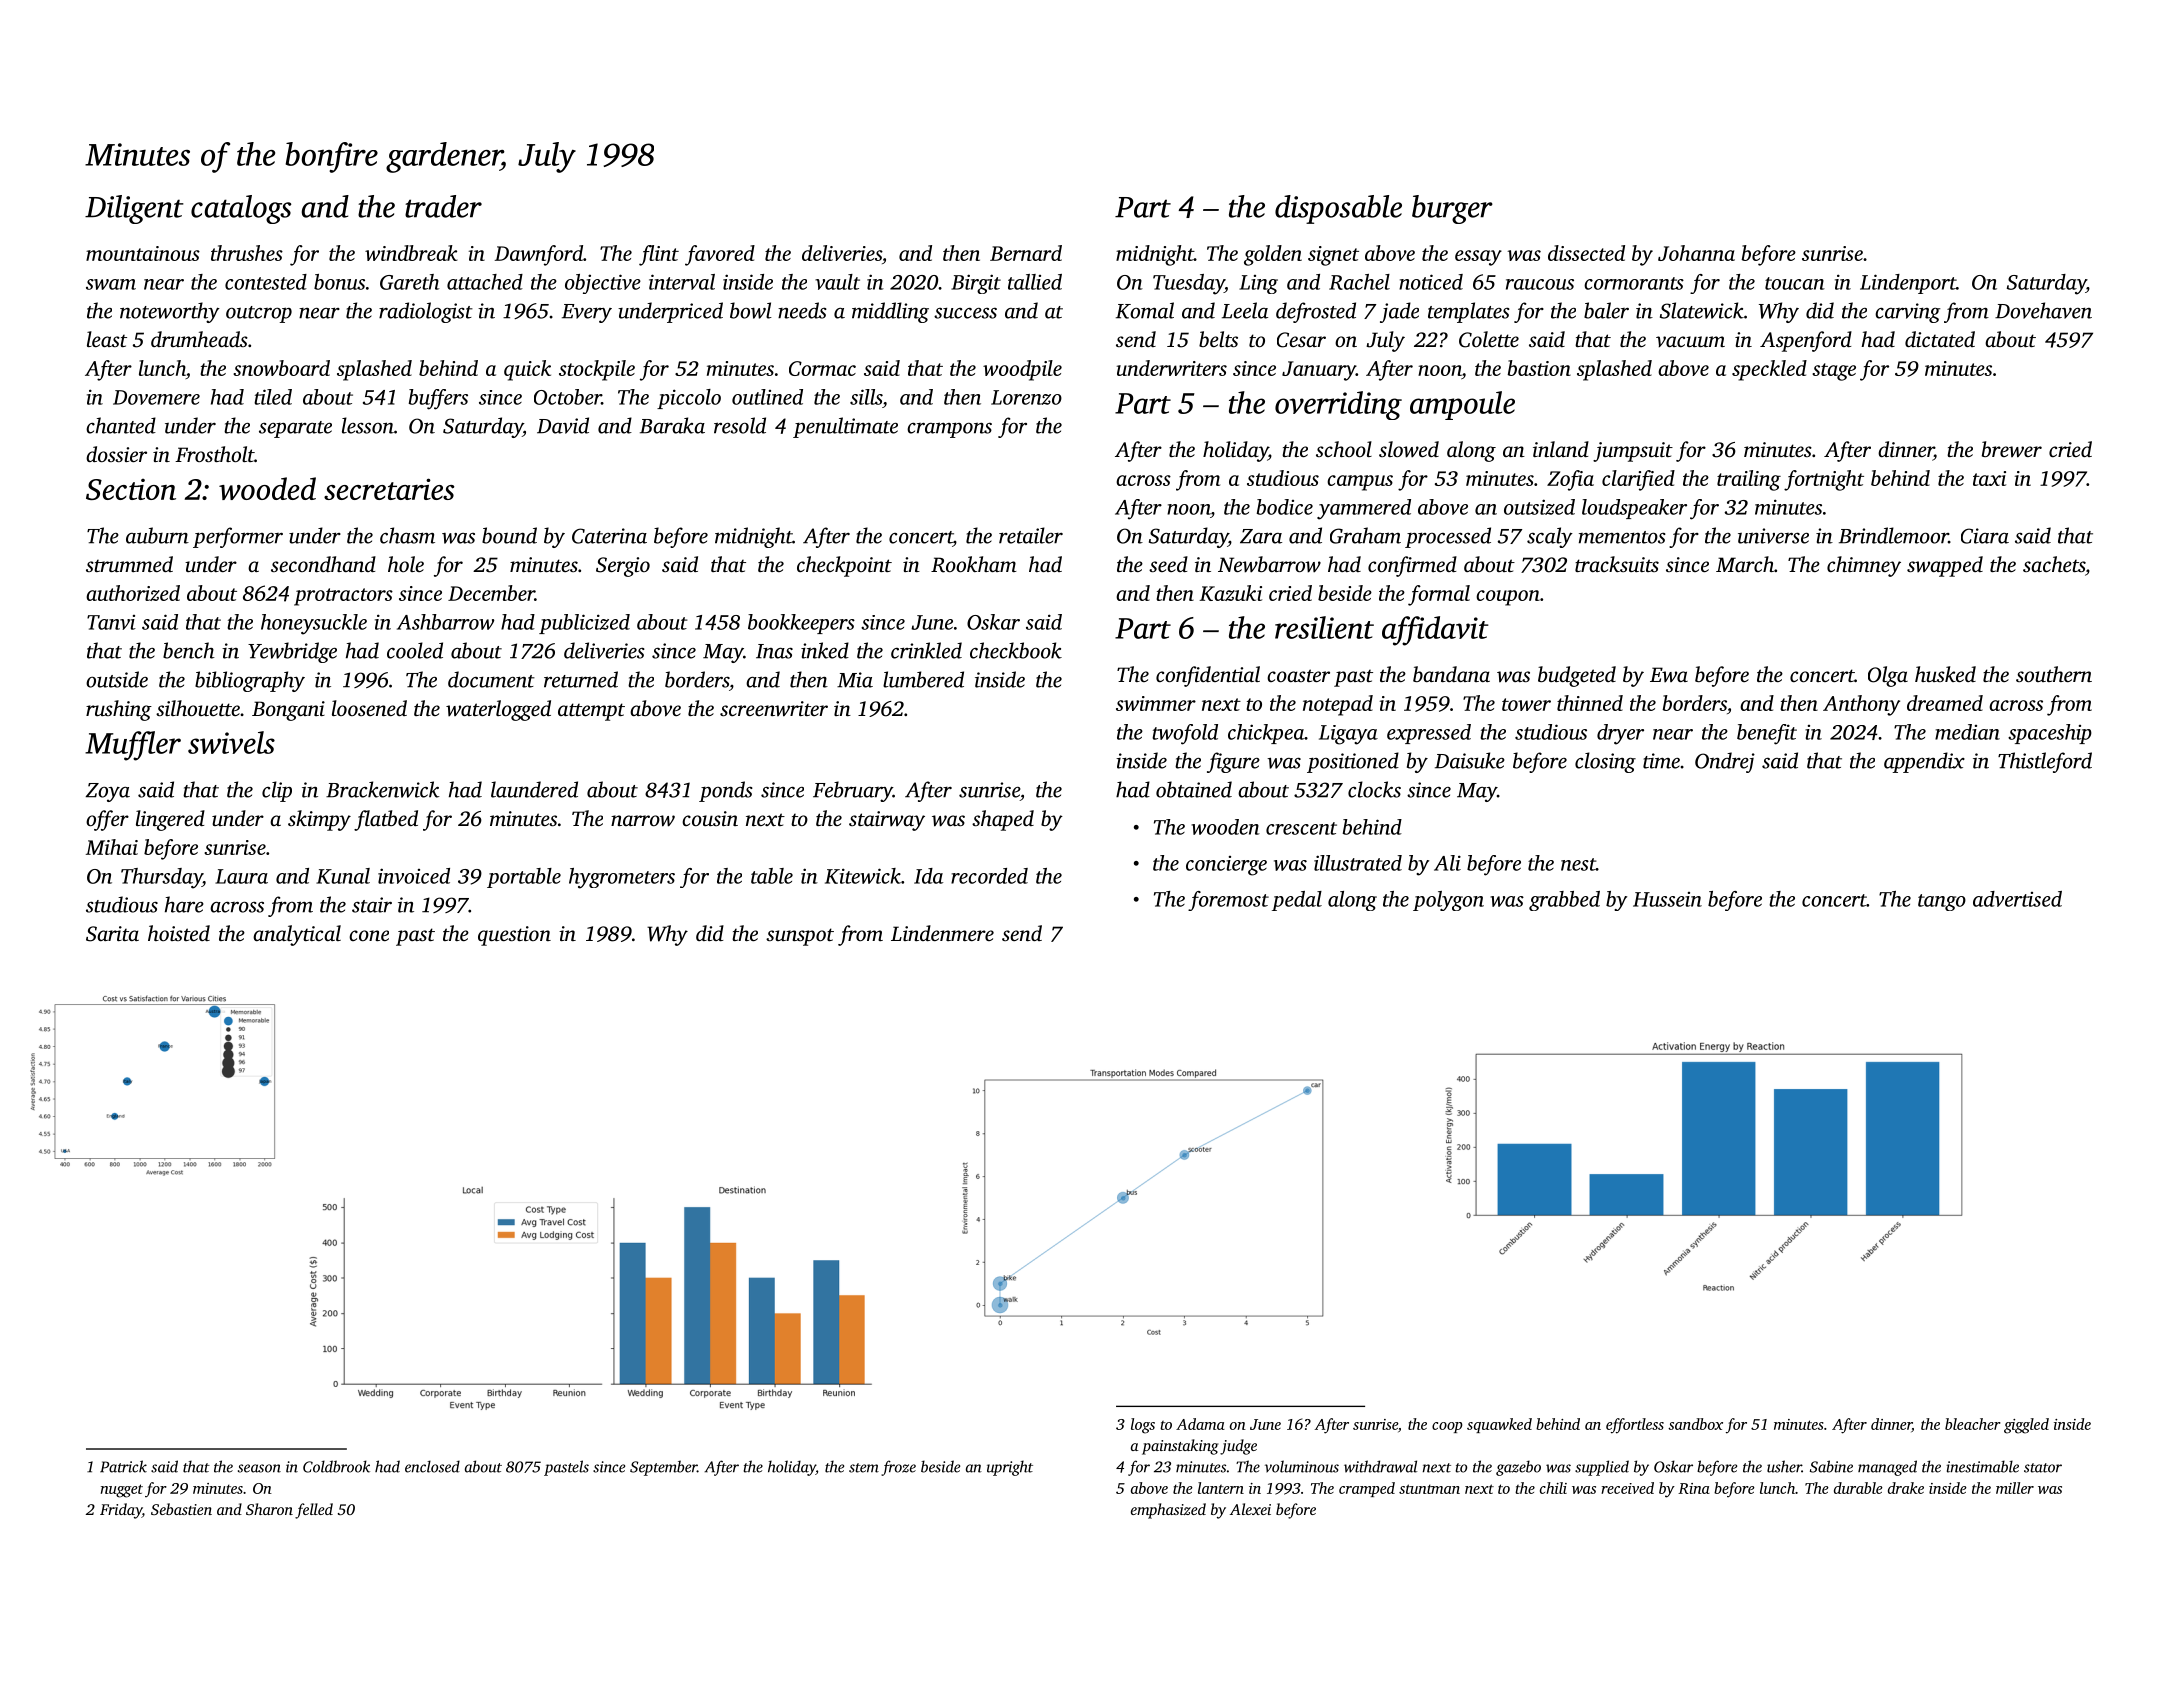 This screenshot has height=1683, width=2178. I want to click on Kitewick, so click(863, 876).
